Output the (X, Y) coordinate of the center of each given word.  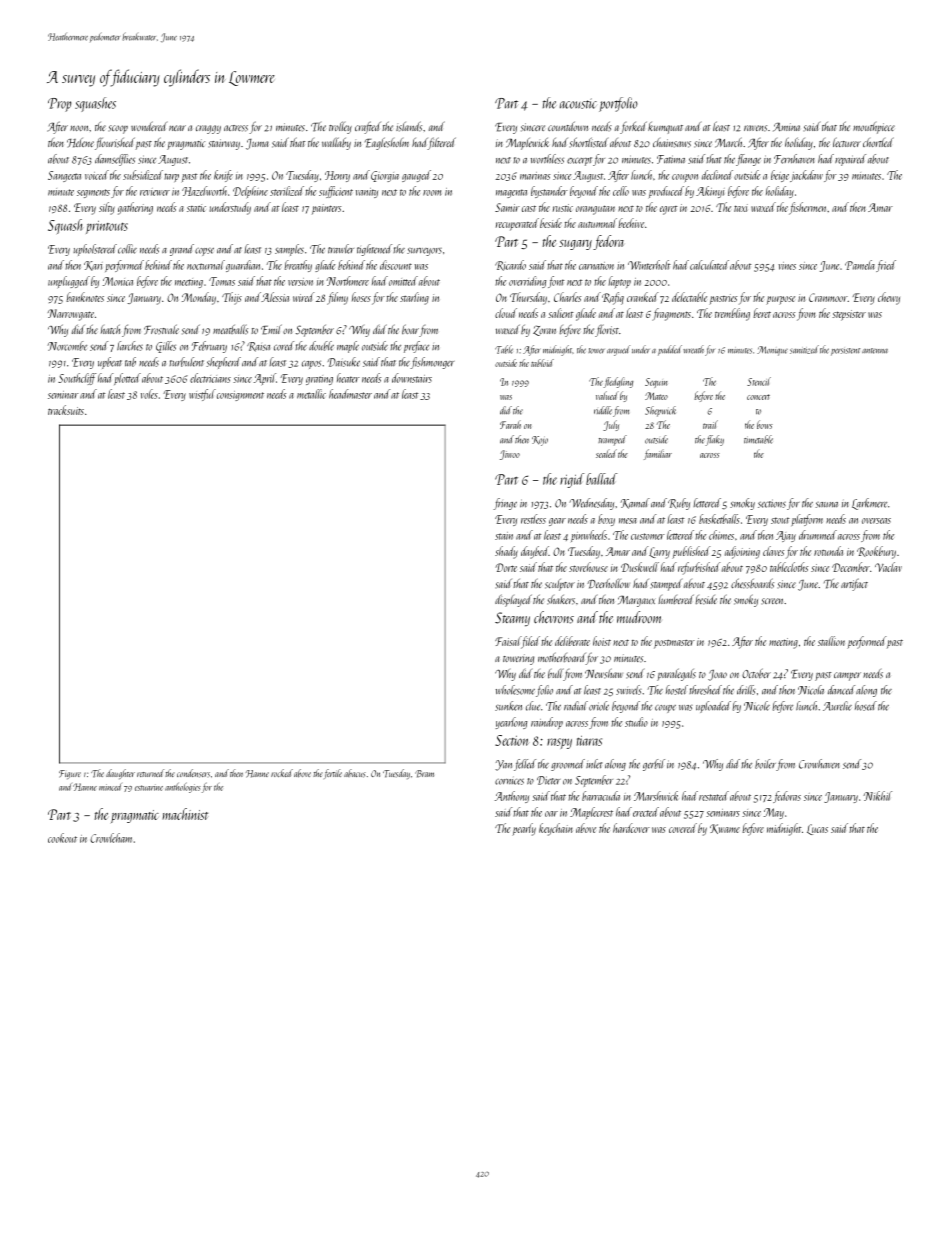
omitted (403, 281)
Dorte (506, 567)
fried (886, 266)
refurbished (699, 568)
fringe (505, 504)
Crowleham (111, 838)
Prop (59, 105)
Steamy (512, 619)
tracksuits (66, 410)
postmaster (674, 644)
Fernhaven (794, 159)
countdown (568, 126)
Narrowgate (71, 315)
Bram (424, 774)
